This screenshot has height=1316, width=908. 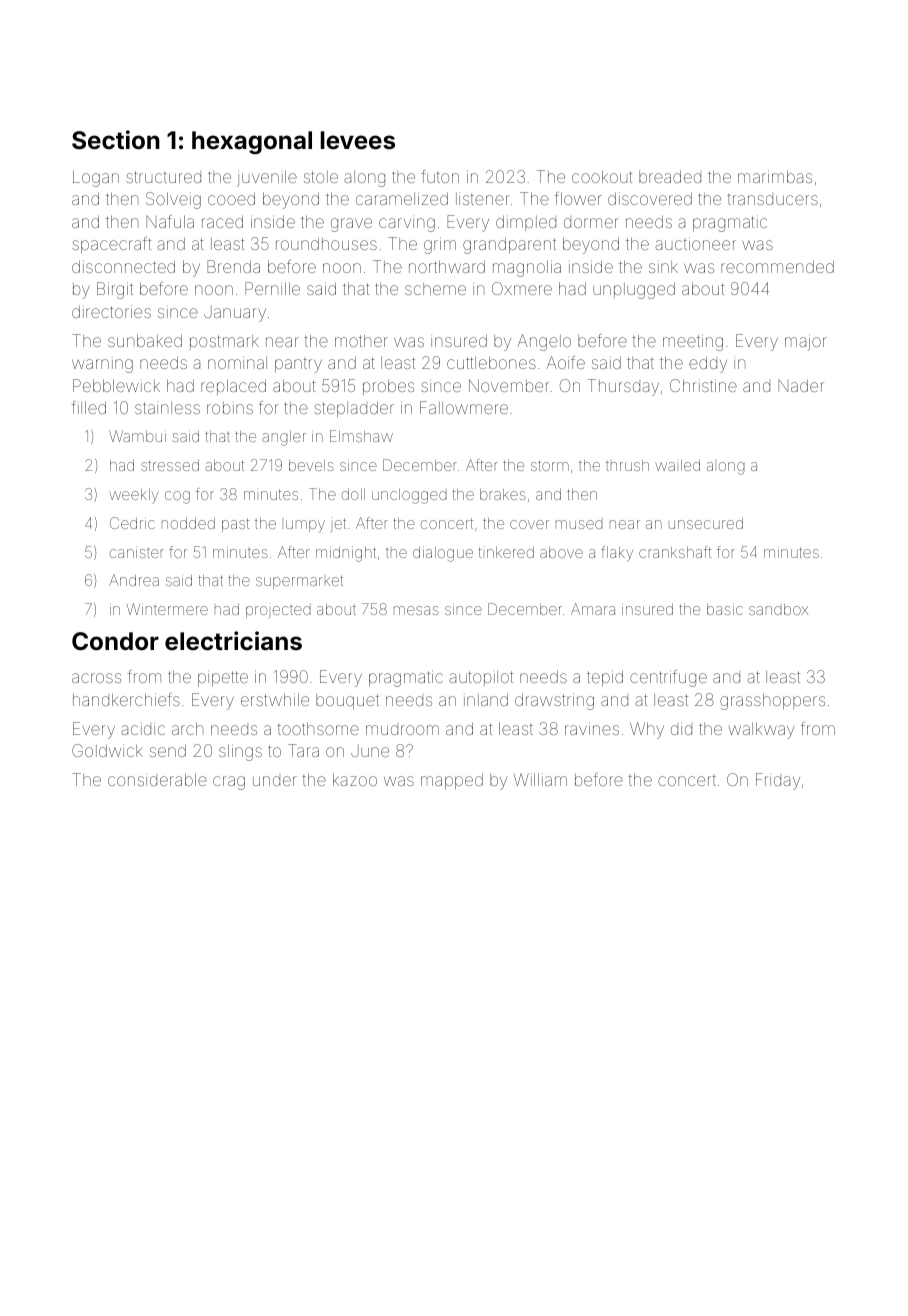 What do you see at coordinates (409, 496) in the screenshot?
I see `unclogged` at bounding box center [409, 496].
